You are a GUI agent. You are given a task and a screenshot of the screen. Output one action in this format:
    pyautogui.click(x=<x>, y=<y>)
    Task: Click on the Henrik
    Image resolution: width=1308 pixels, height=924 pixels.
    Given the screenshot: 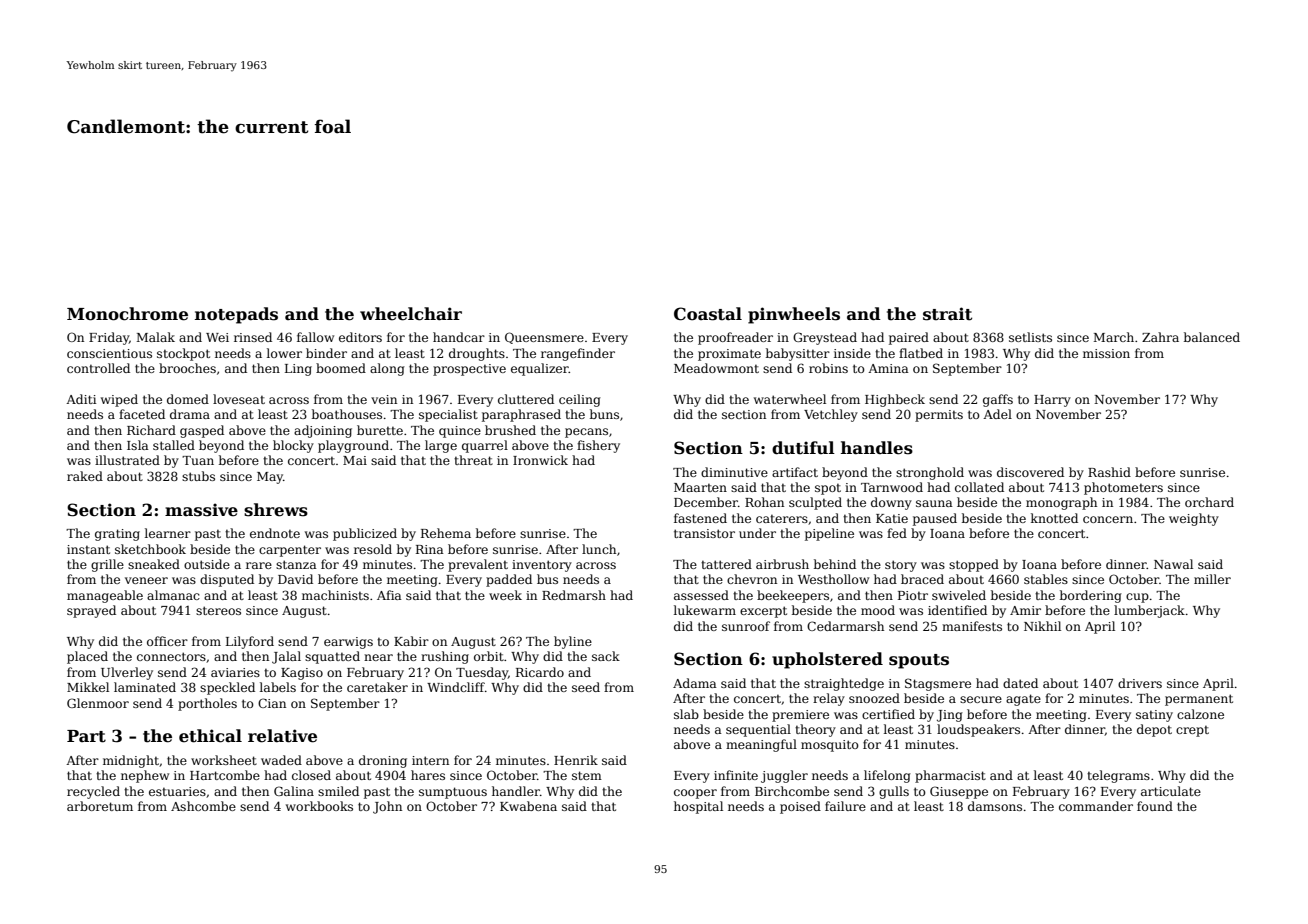 What is the action you would take?
    pyautogui.click(x=576, y=760)
